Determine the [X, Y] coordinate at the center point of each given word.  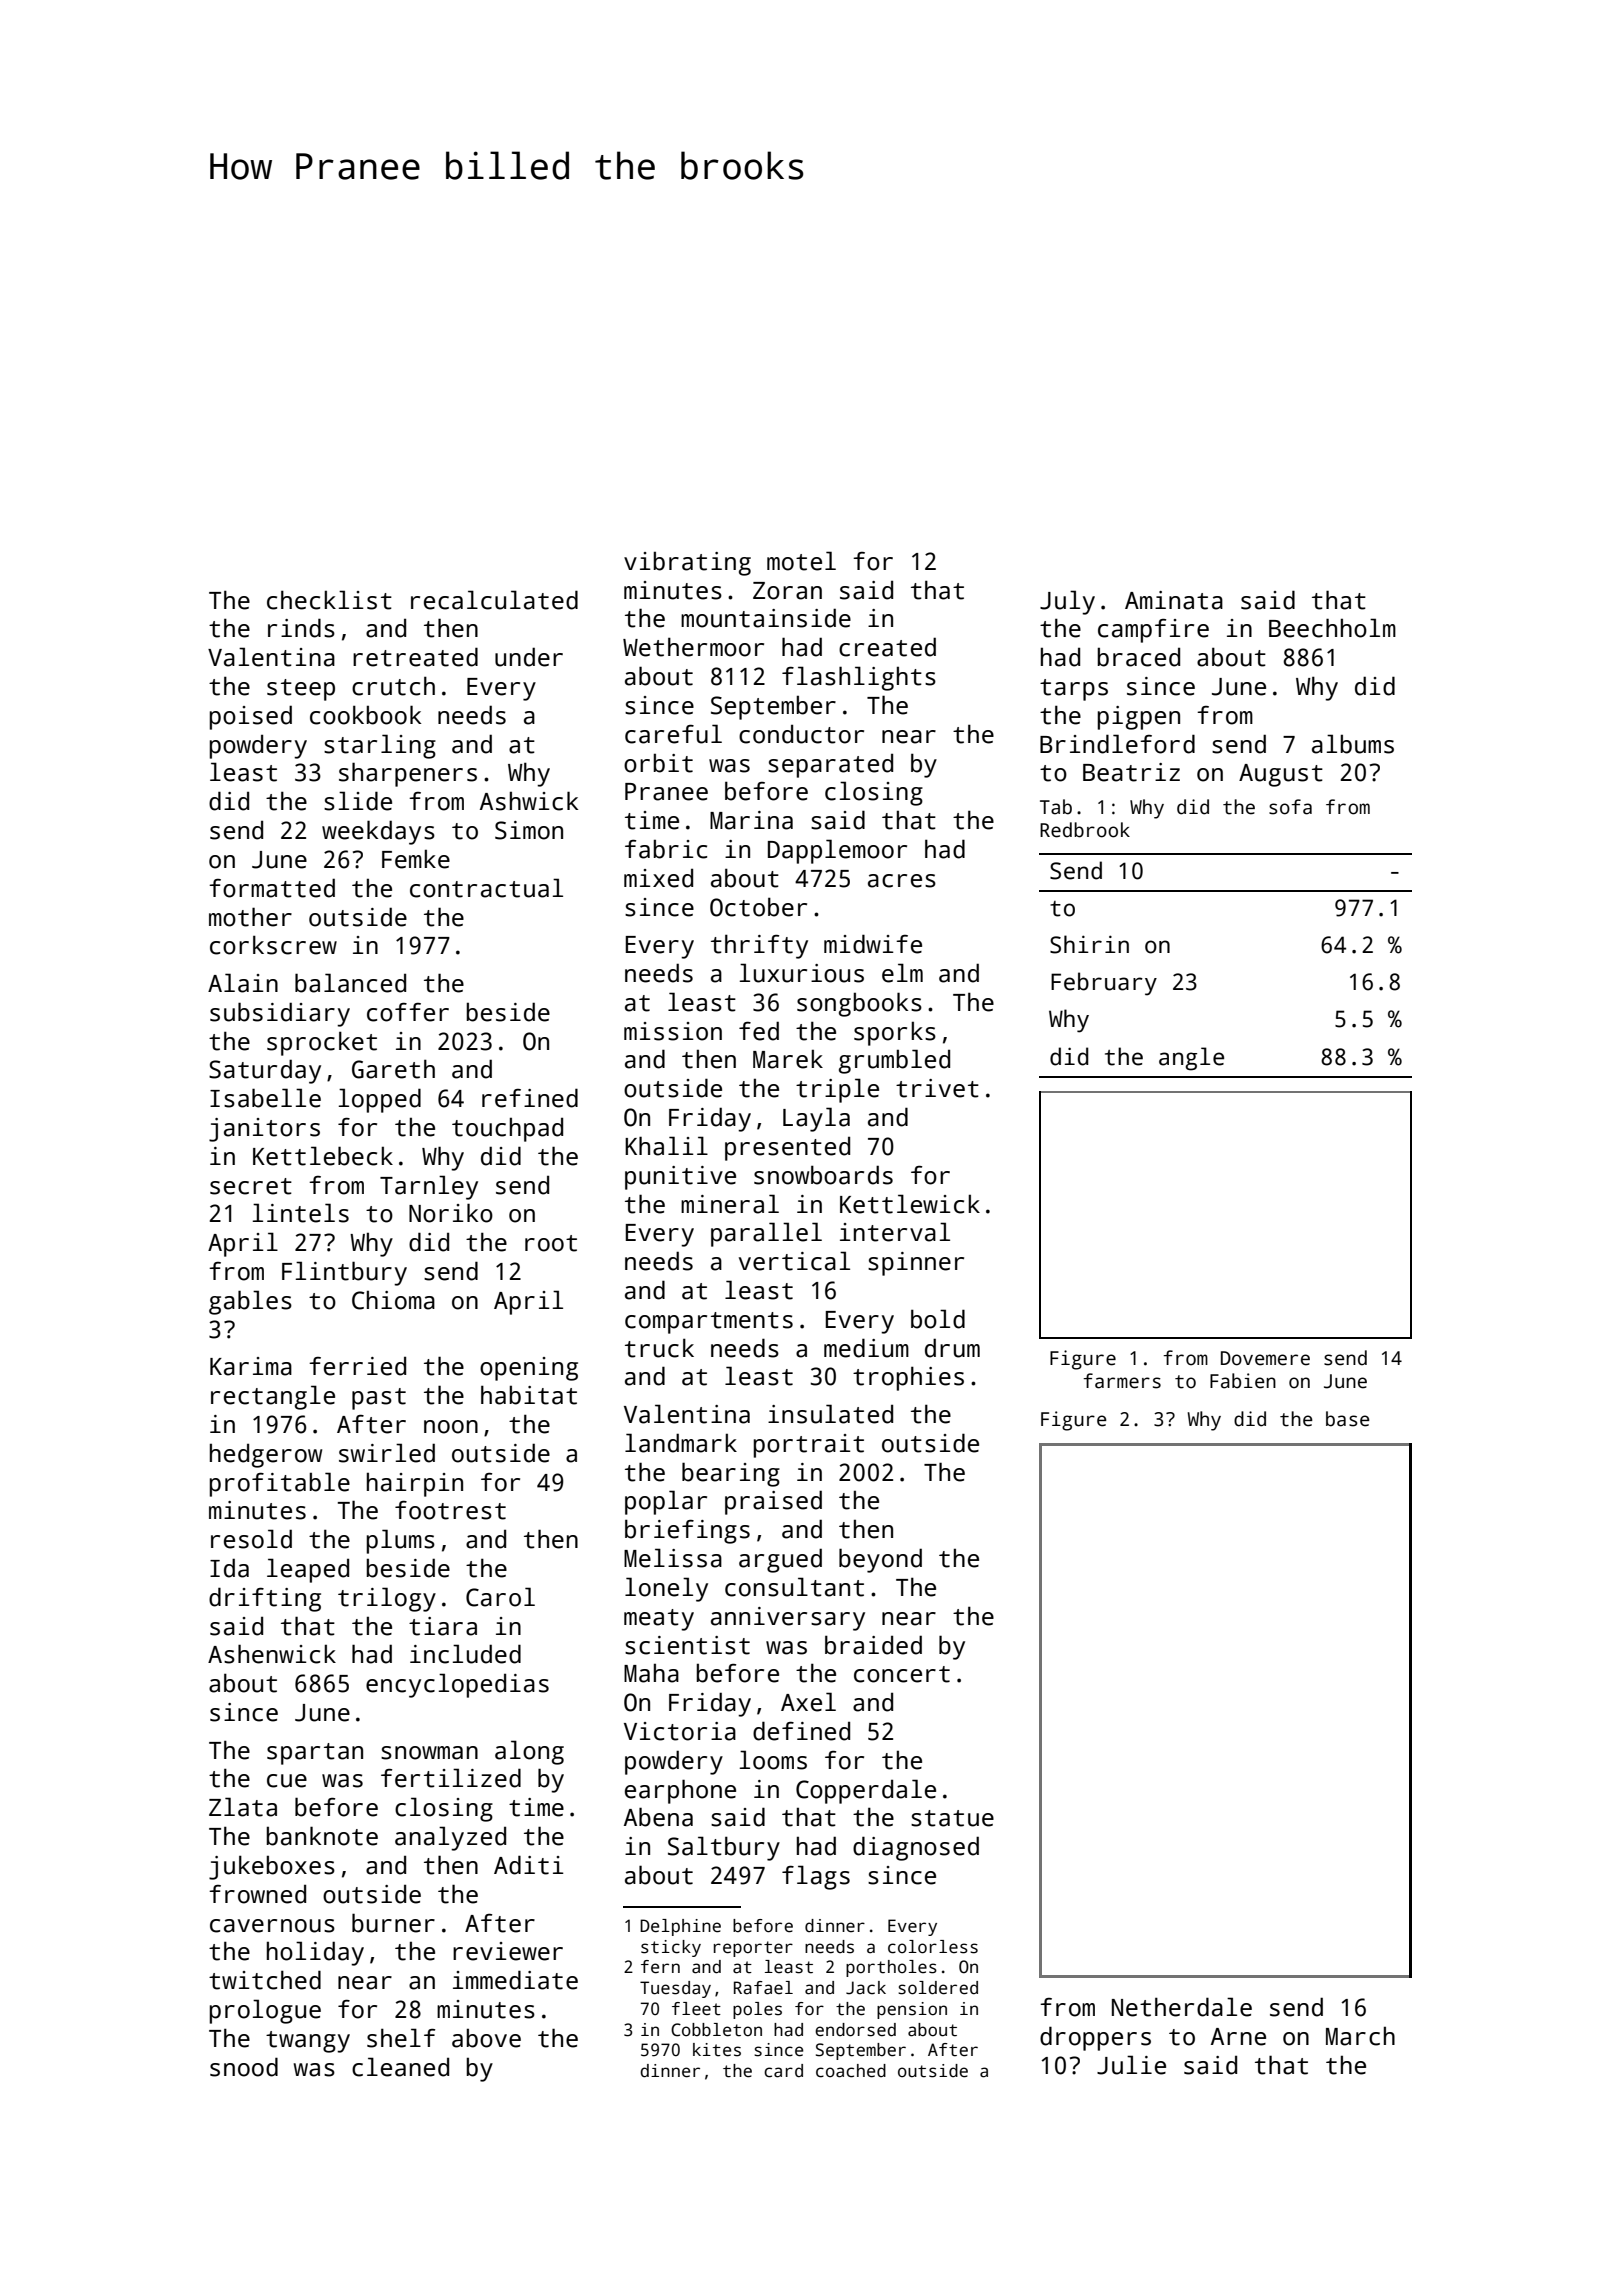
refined [530, 1098]
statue [952, 1818]
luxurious [802, 973]
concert [902, 1674]
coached [851, 2071]
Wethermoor [693, 647]
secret [251, 1186]
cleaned [400, 2067]
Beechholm [1332, 628]
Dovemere [1265, 1358]
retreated [415, 657]
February [1104, 984]
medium [866, 1348]
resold [251, 1539]
